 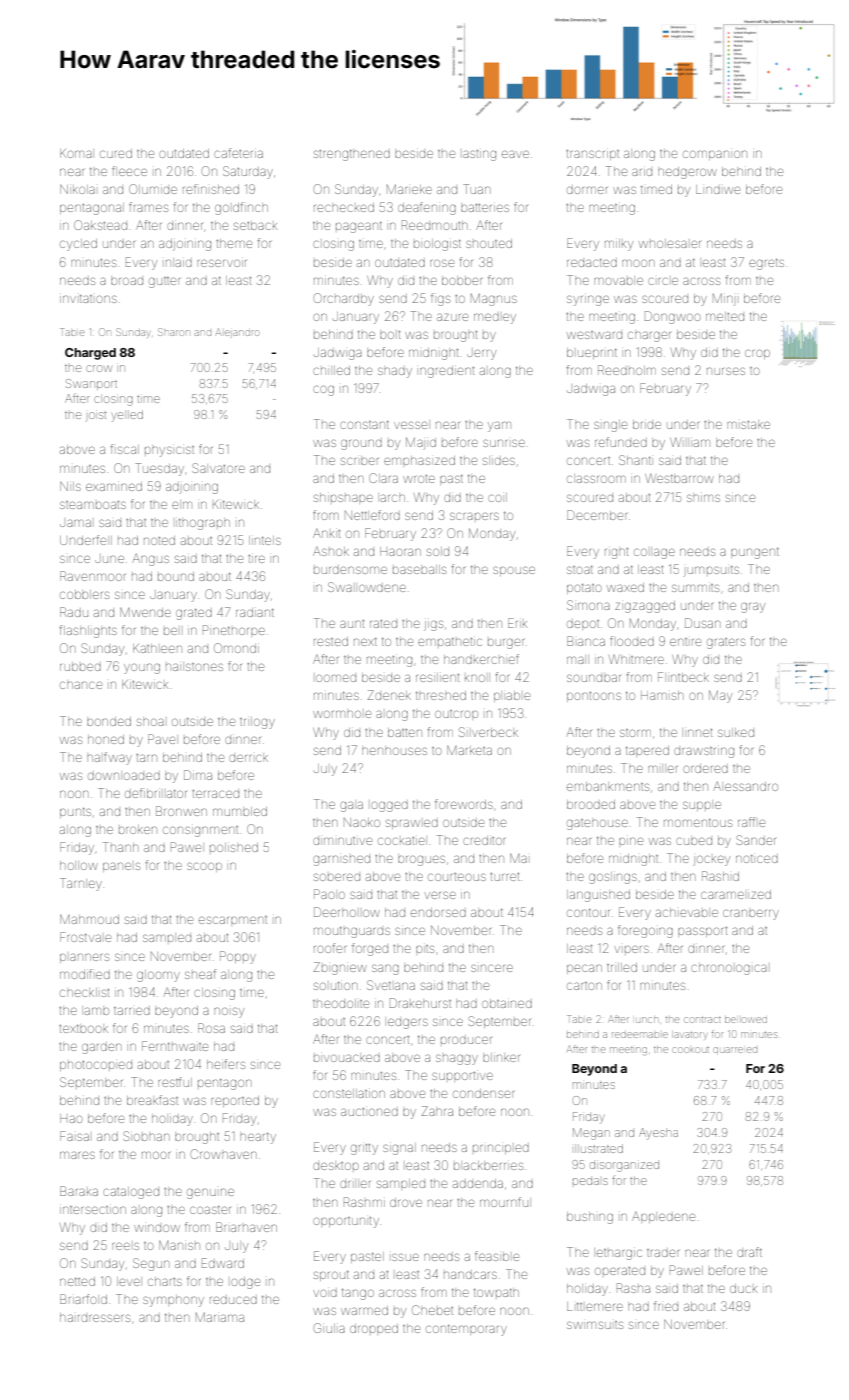 I want to click on cafeteria, so click(x=238, y=153).
